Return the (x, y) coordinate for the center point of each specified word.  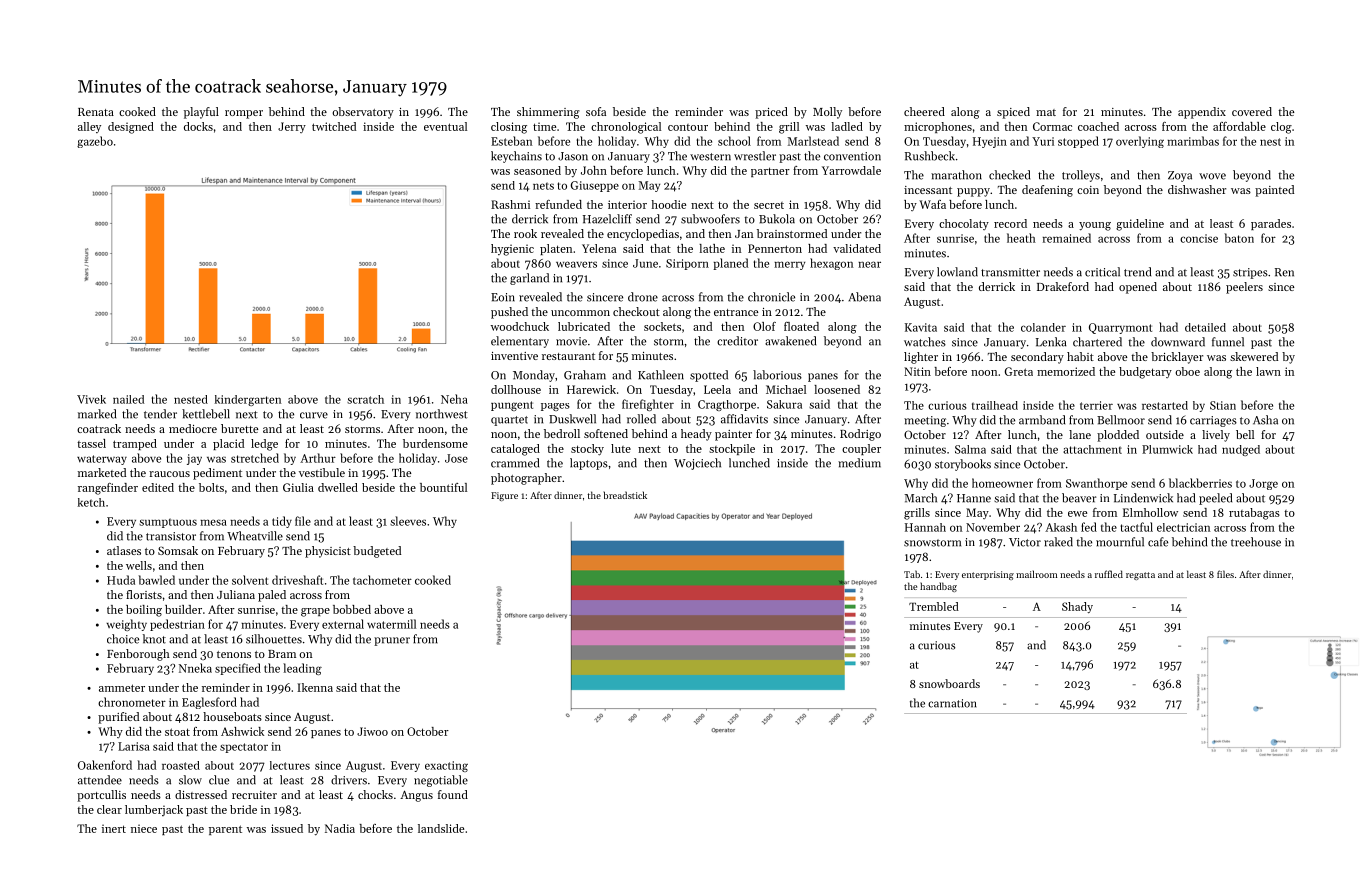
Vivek (91, 399)
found (453, 794)
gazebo (95, 142)
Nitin (917, 371)
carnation (952, 703)
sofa (596, 111)
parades (1271, 224)
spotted (709, 376)
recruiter (254, 795)
